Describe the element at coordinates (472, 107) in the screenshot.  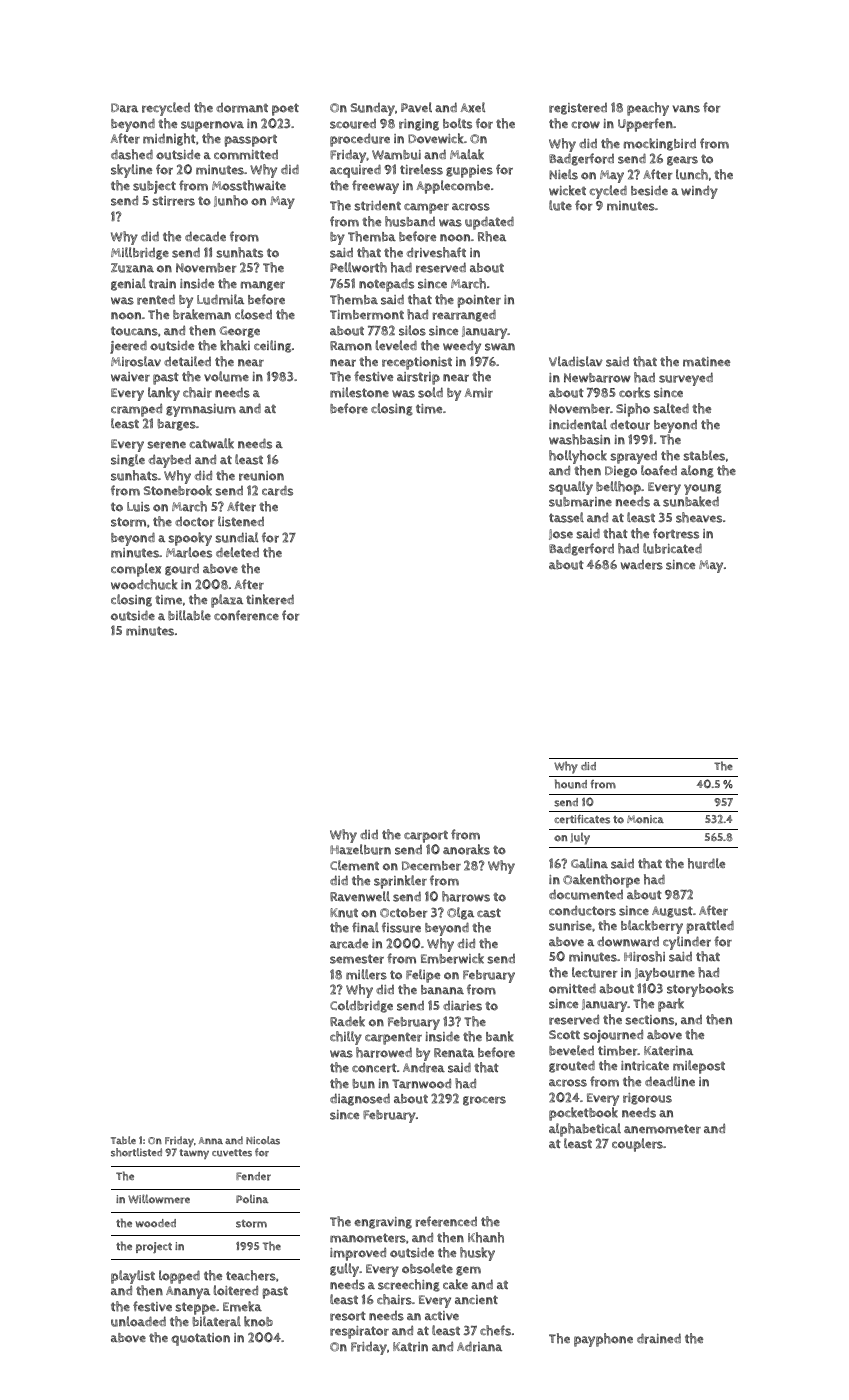
I see `Axel` at that location.
